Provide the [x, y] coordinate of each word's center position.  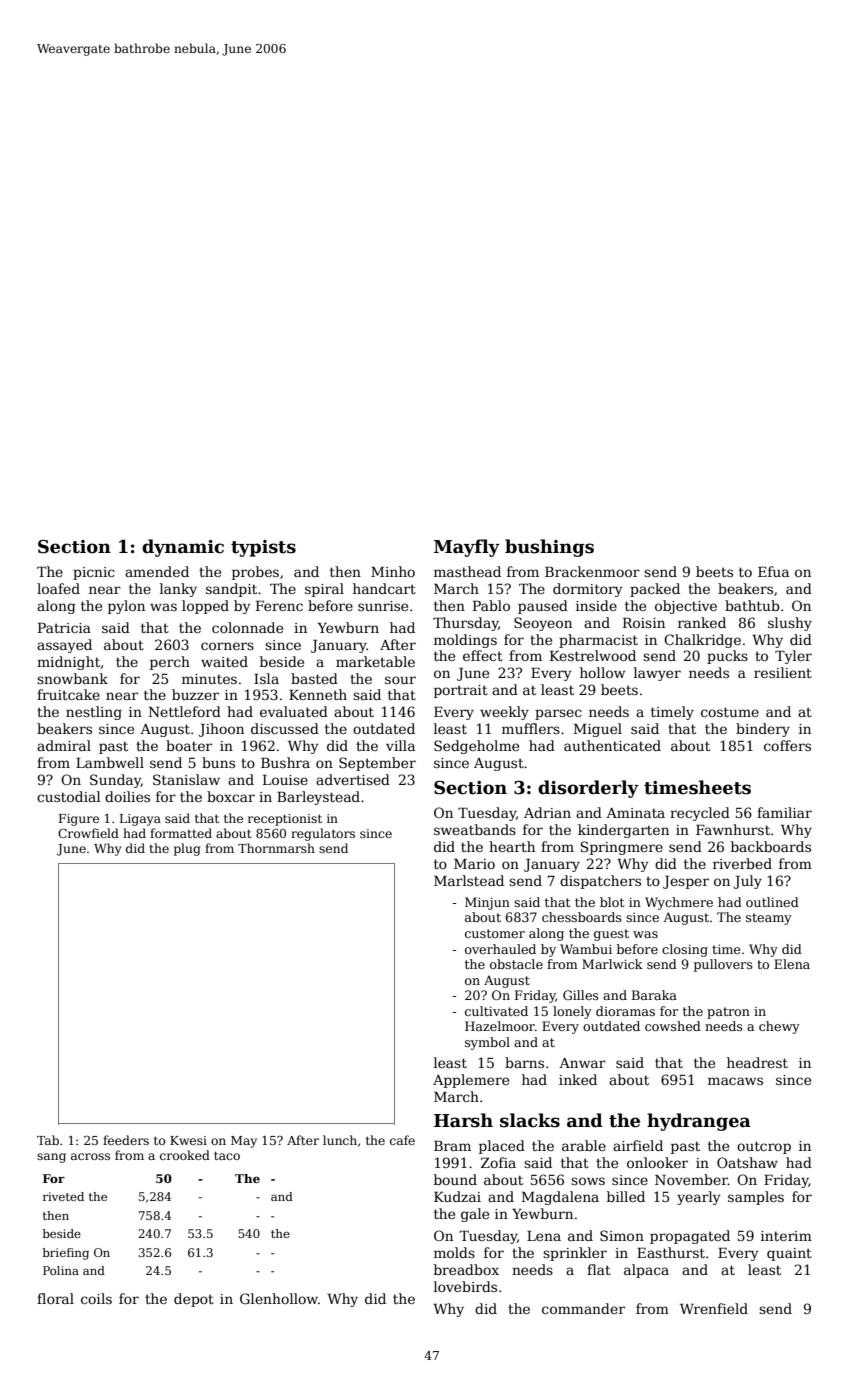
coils [96, 1298]
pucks [727, 657]
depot [194, 1300]
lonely [572, 1012]
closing [685, 950]
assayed [64, 646]
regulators [323, 834]
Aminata [635, 813]
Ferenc [279, 606]
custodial [69, 796]
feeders [126, 1140]
